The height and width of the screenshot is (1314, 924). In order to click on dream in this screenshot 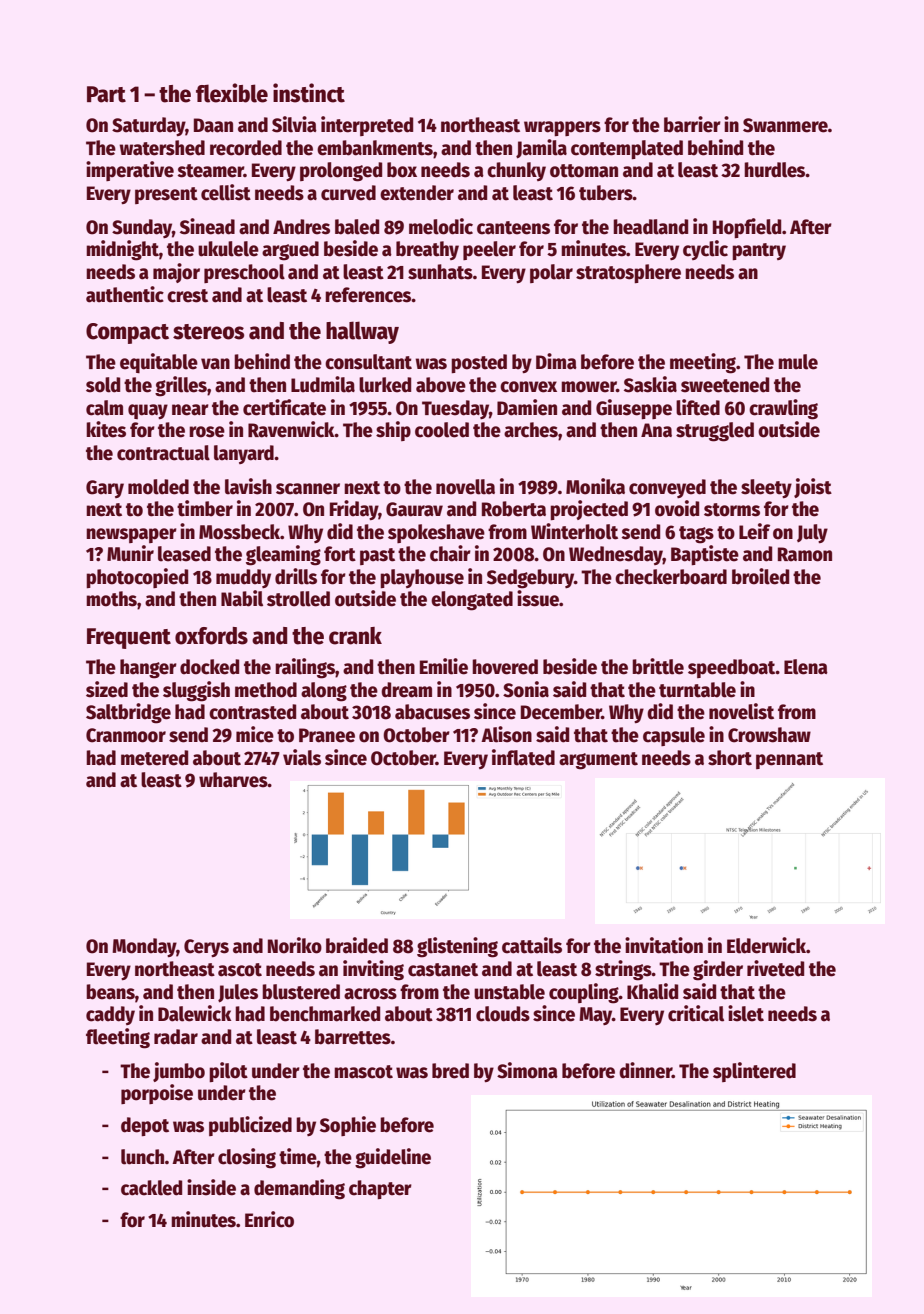, I will do `click(406, 690)`.
